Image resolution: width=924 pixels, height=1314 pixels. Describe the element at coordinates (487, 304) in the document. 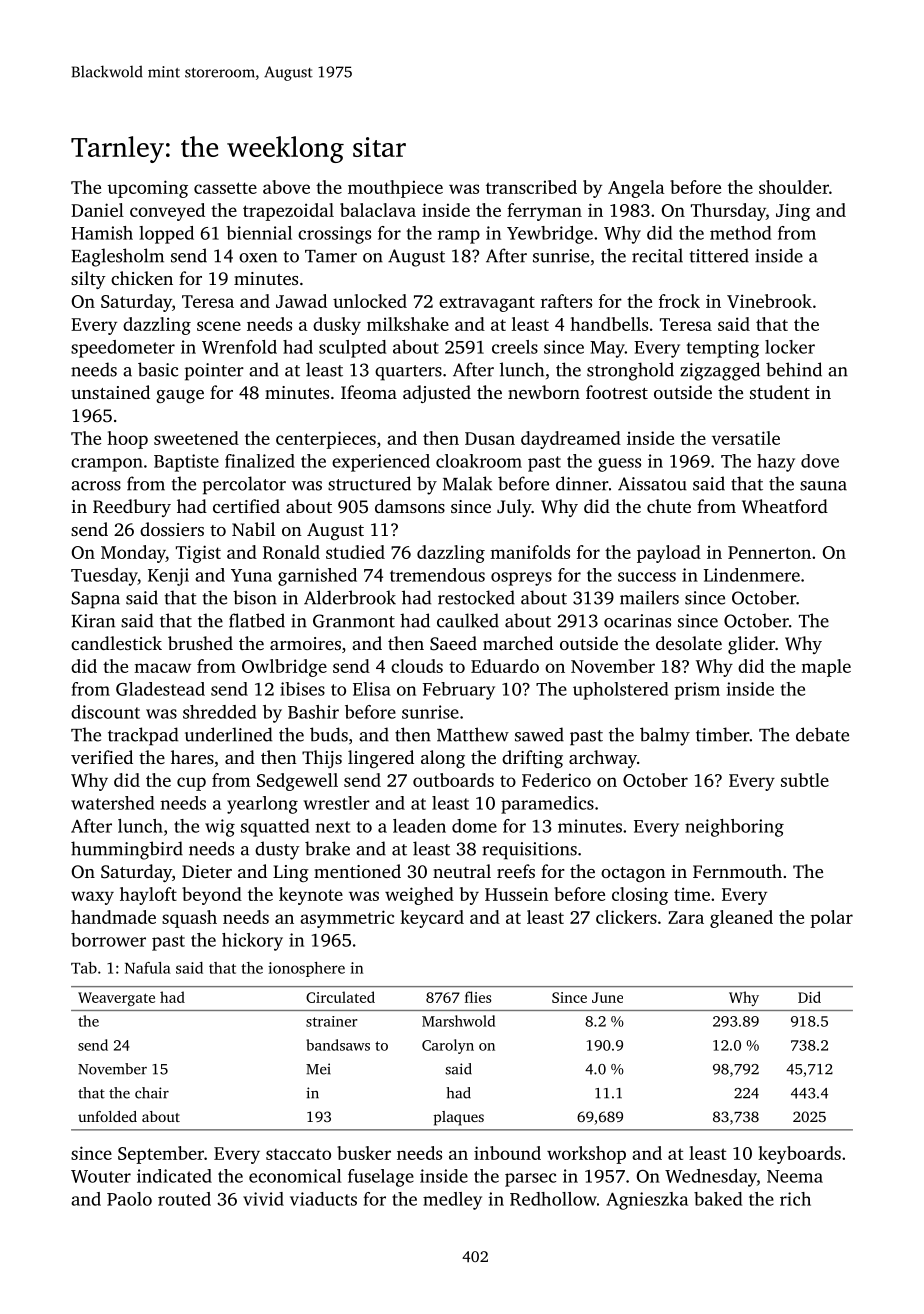

I see `extravagant` at that location.
